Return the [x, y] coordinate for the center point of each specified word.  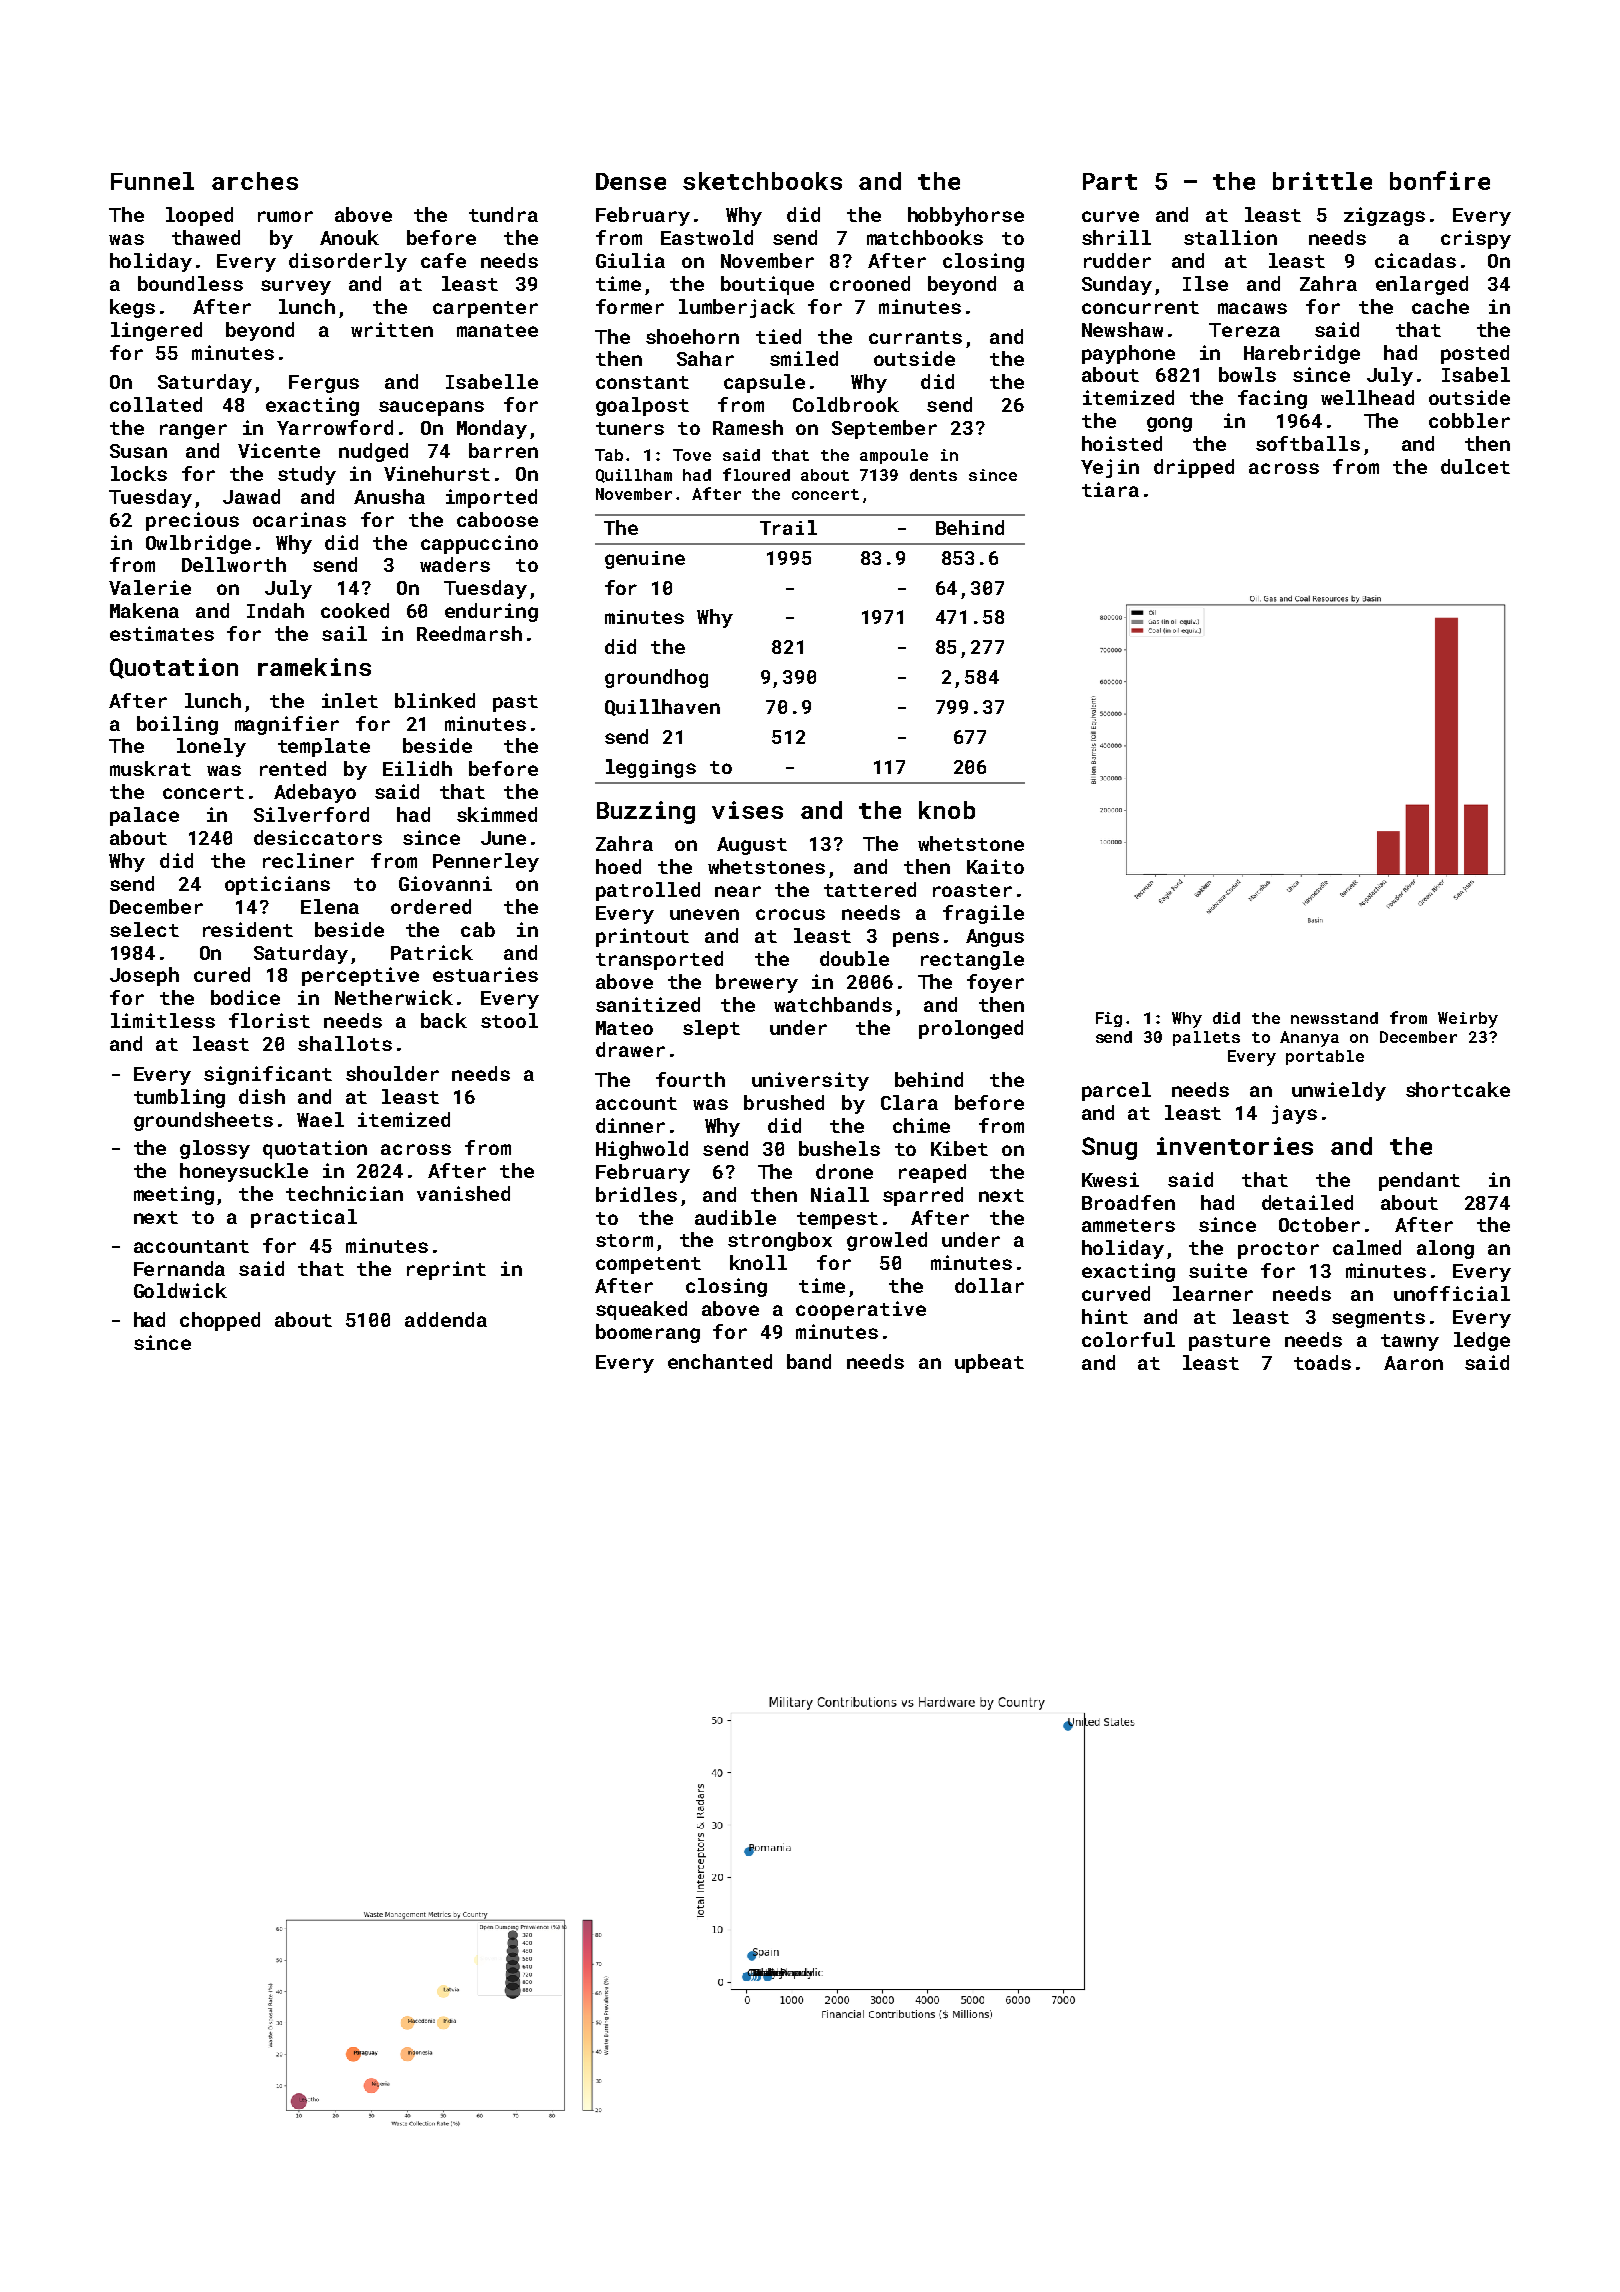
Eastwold [707, 237]
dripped [1194, 468]
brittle [1322, 181]
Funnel [152, 181]
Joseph [144, 976]
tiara [1110, 489]
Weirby [1468, 1020]
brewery [757, 983]
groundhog [656, 678]
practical [304, 1218]
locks [139, 473]
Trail [788, 527]
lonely [211, 747]
